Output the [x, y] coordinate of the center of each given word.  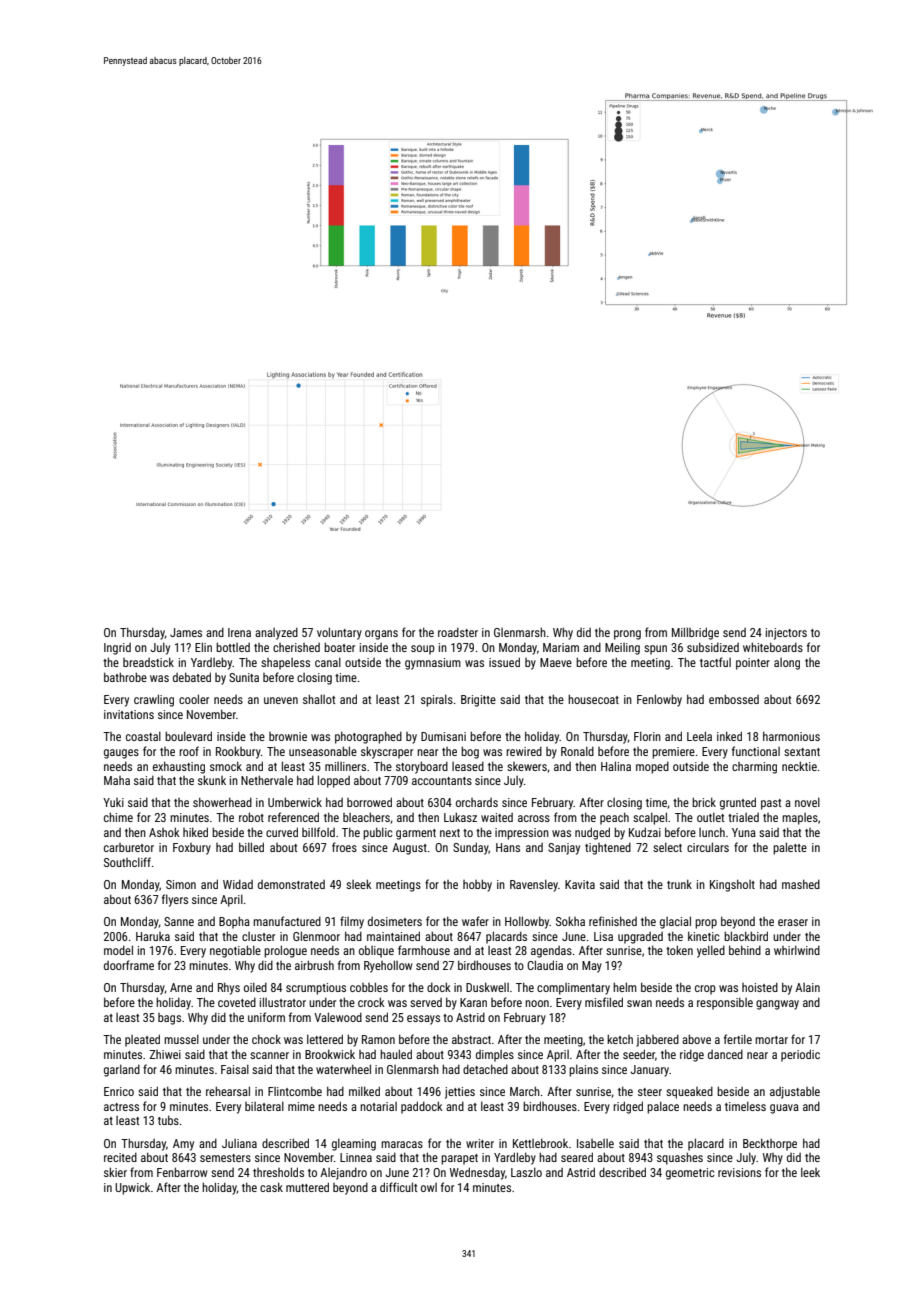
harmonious [791, 736]
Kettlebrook [540, 1143]
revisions [739, 1172]
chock [266, 1039]
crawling [154, 700]
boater [339, 647]
